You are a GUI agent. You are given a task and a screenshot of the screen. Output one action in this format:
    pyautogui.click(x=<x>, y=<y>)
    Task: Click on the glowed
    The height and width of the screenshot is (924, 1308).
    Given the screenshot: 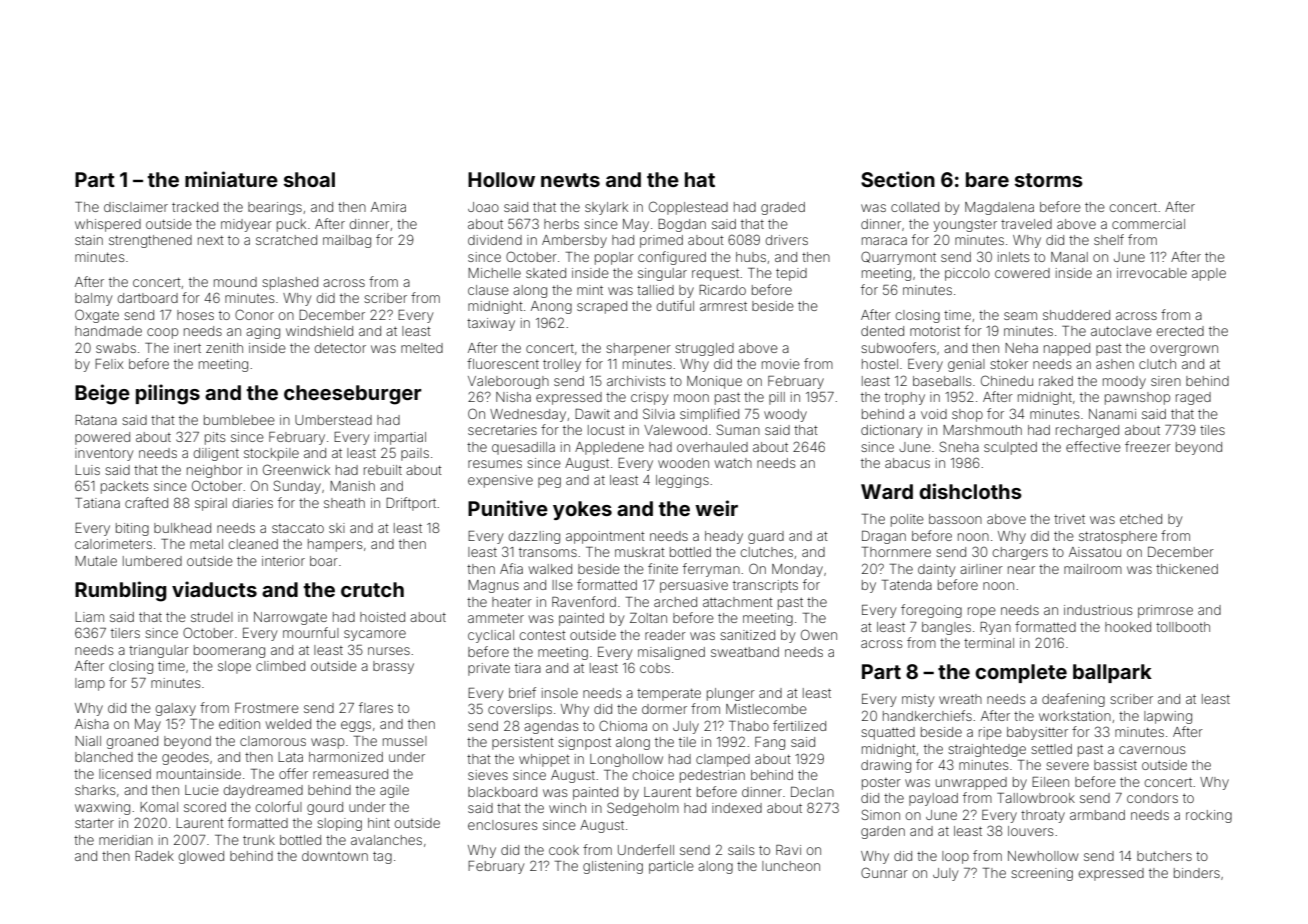 What is the action you would take?
    pyautogui.click(x=201, y=857)
